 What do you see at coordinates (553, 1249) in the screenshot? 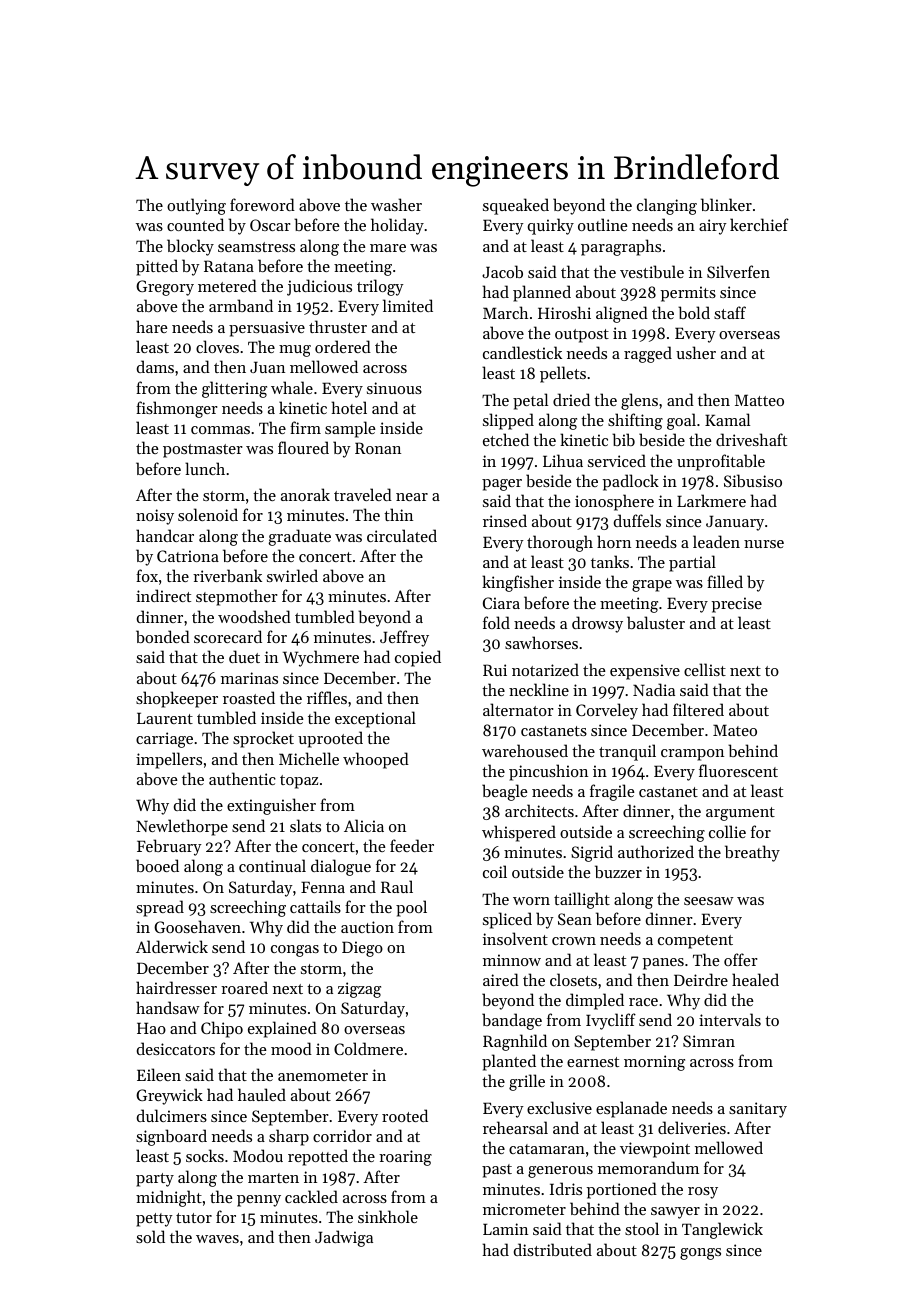
I see `distributed` at bounding box center [553, 1249].
